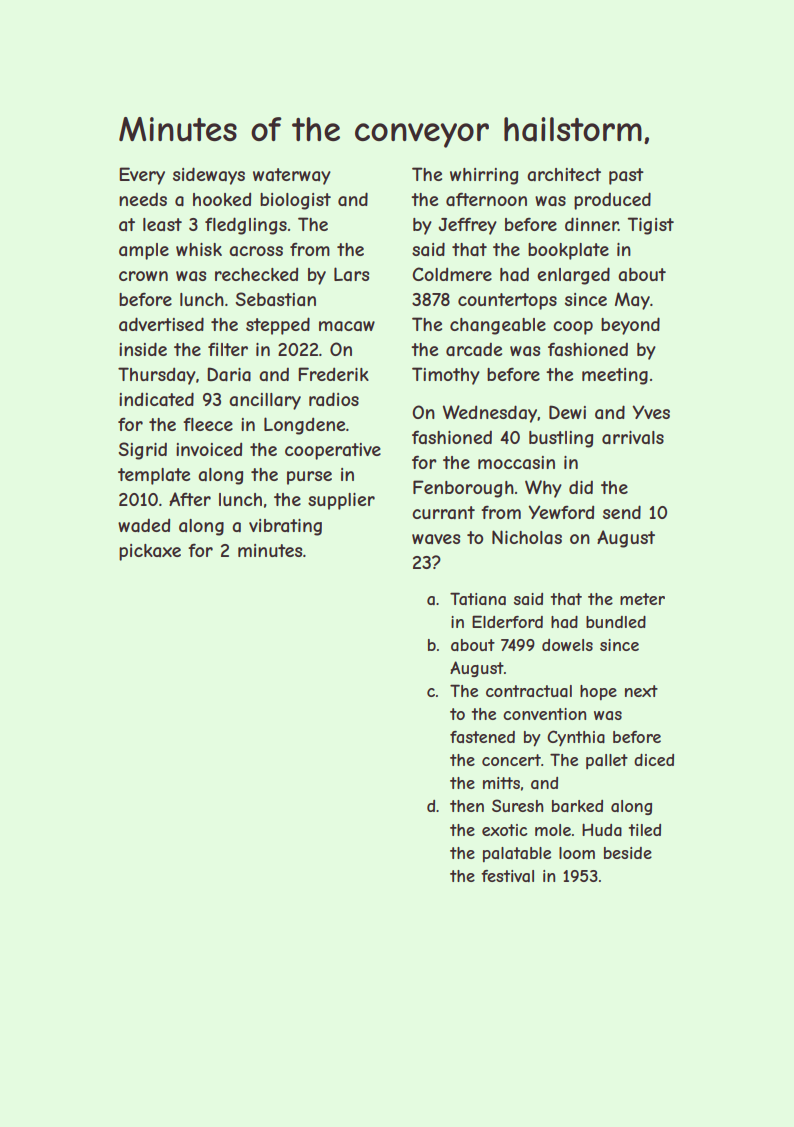  What do you see at coordinates (567, 645) in the screenshot?
I see `dowels` at bounding box center [567, 645].
